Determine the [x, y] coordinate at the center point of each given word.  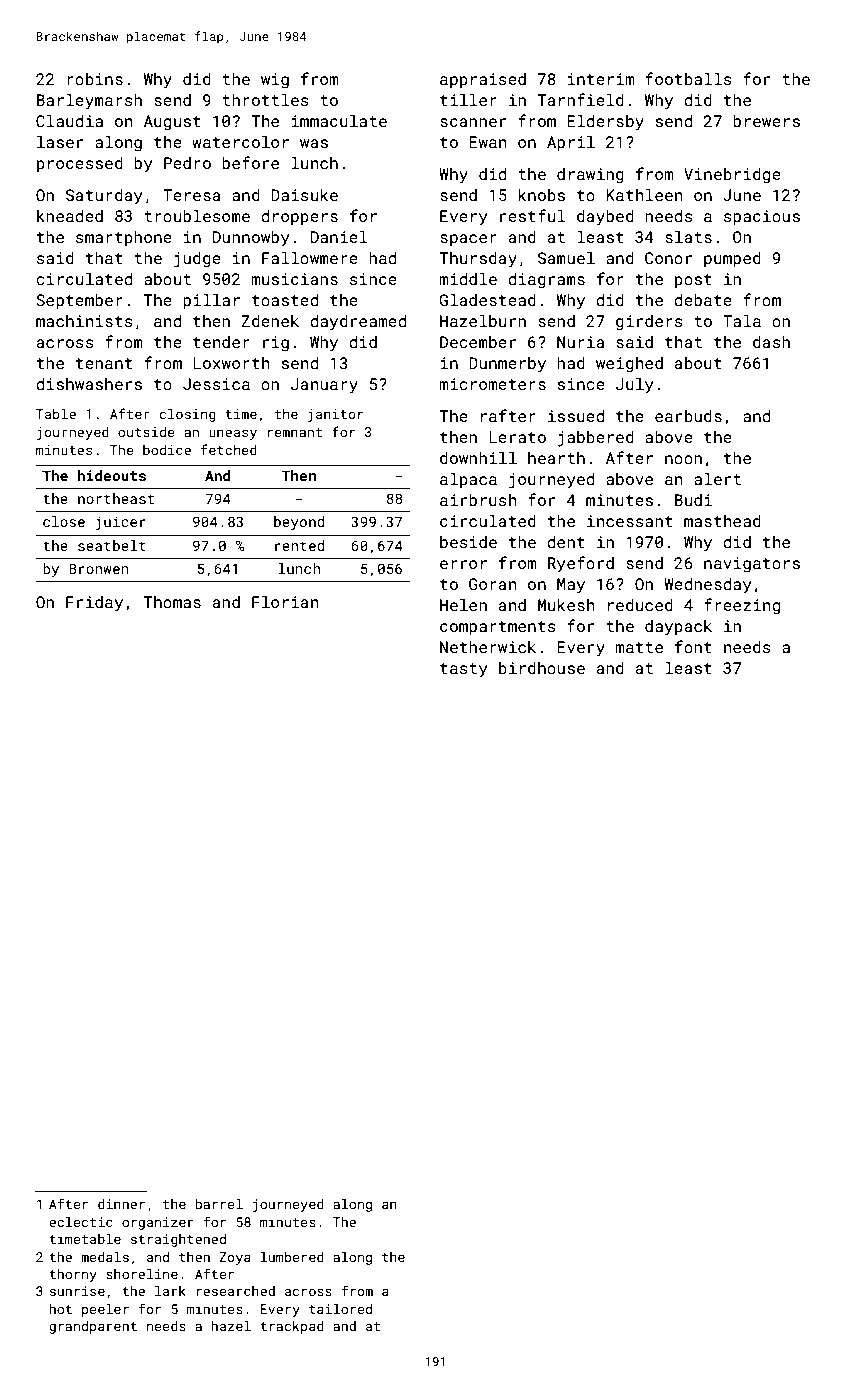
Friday [94, 604]
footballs [688, 78]
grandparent [93, 1327]
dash [771, 342]
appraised [483, 81]
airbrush [478, 500]
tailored [340, 1309]
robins [95, 79]
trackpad [292, 1327]
